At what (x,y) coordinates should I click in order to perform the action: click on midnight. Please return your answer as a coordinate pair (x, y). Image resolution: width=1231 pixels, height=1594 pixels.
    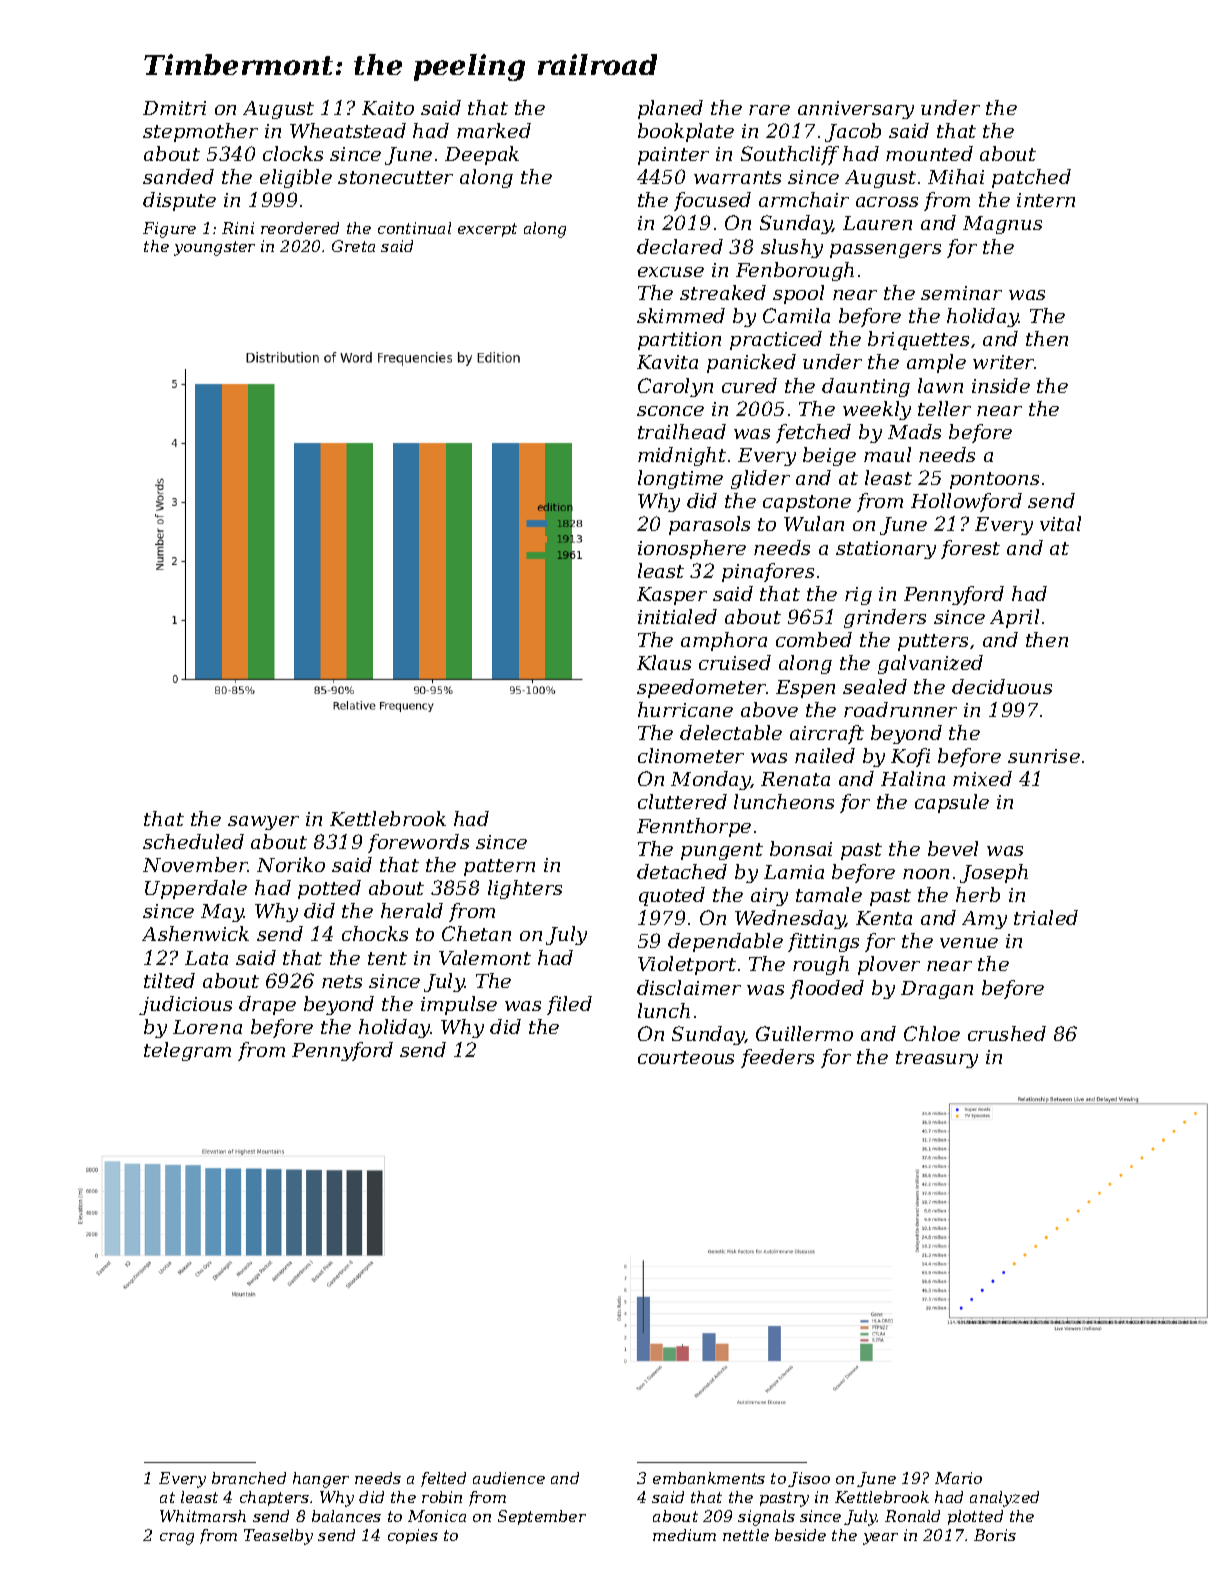
    Looking at the image, I should click on (682, 456).
